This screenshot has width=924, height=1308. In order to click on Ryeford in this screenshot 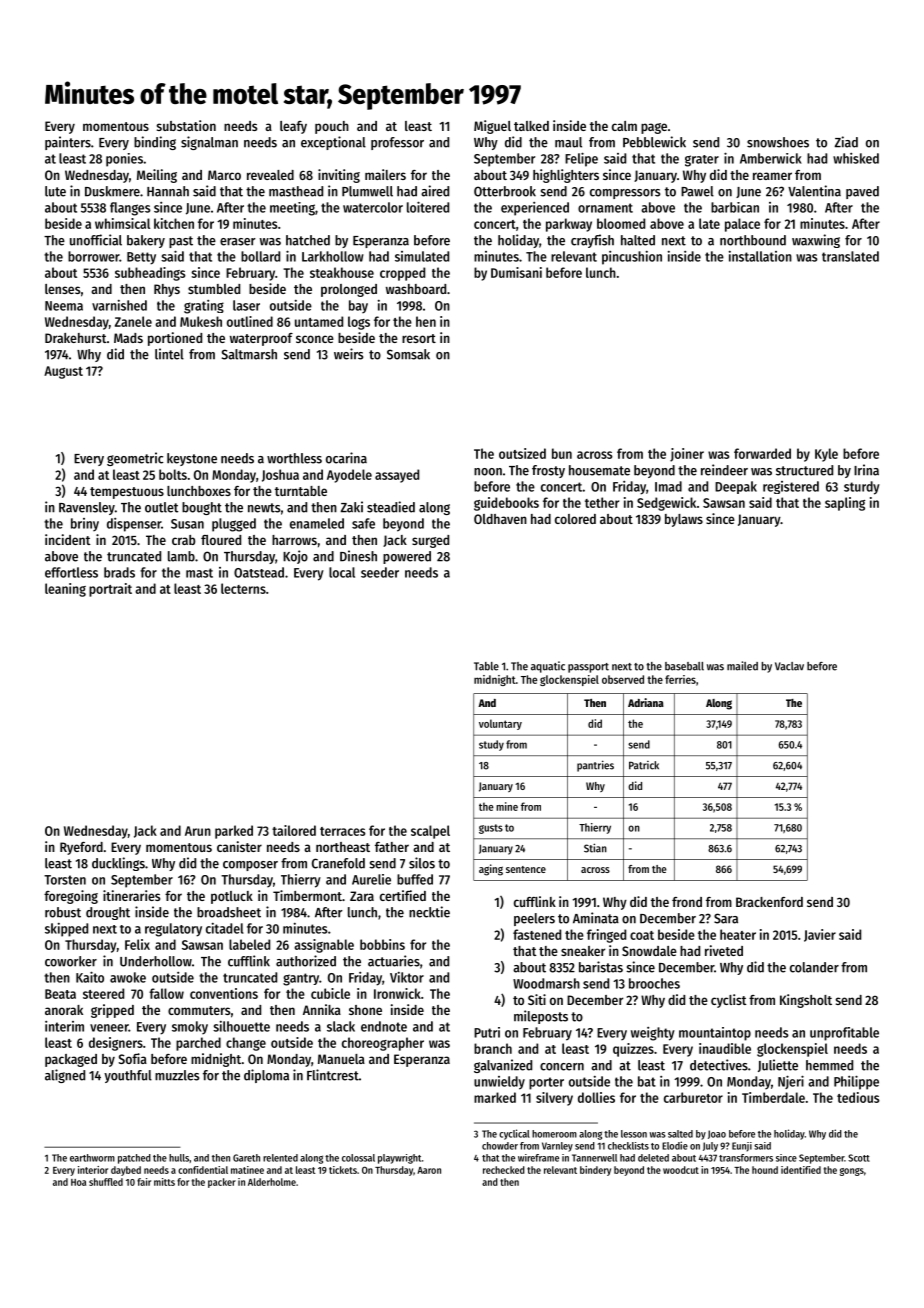, I will do `click(81, 848)`.
